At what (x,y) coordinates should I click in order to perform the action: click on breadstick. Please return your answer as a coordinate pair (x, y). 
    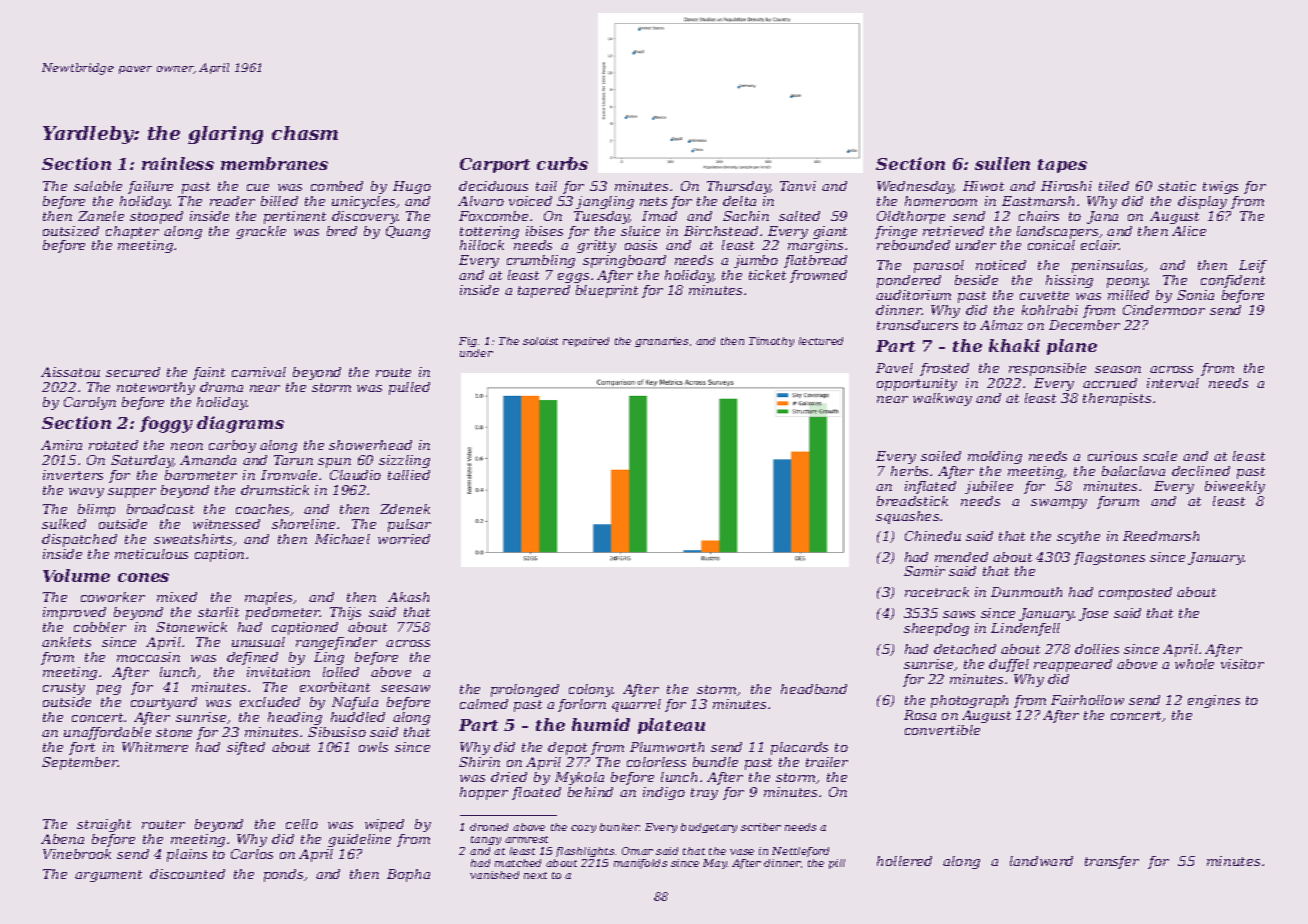
    Looking at the image, I should click on (912, 501).
